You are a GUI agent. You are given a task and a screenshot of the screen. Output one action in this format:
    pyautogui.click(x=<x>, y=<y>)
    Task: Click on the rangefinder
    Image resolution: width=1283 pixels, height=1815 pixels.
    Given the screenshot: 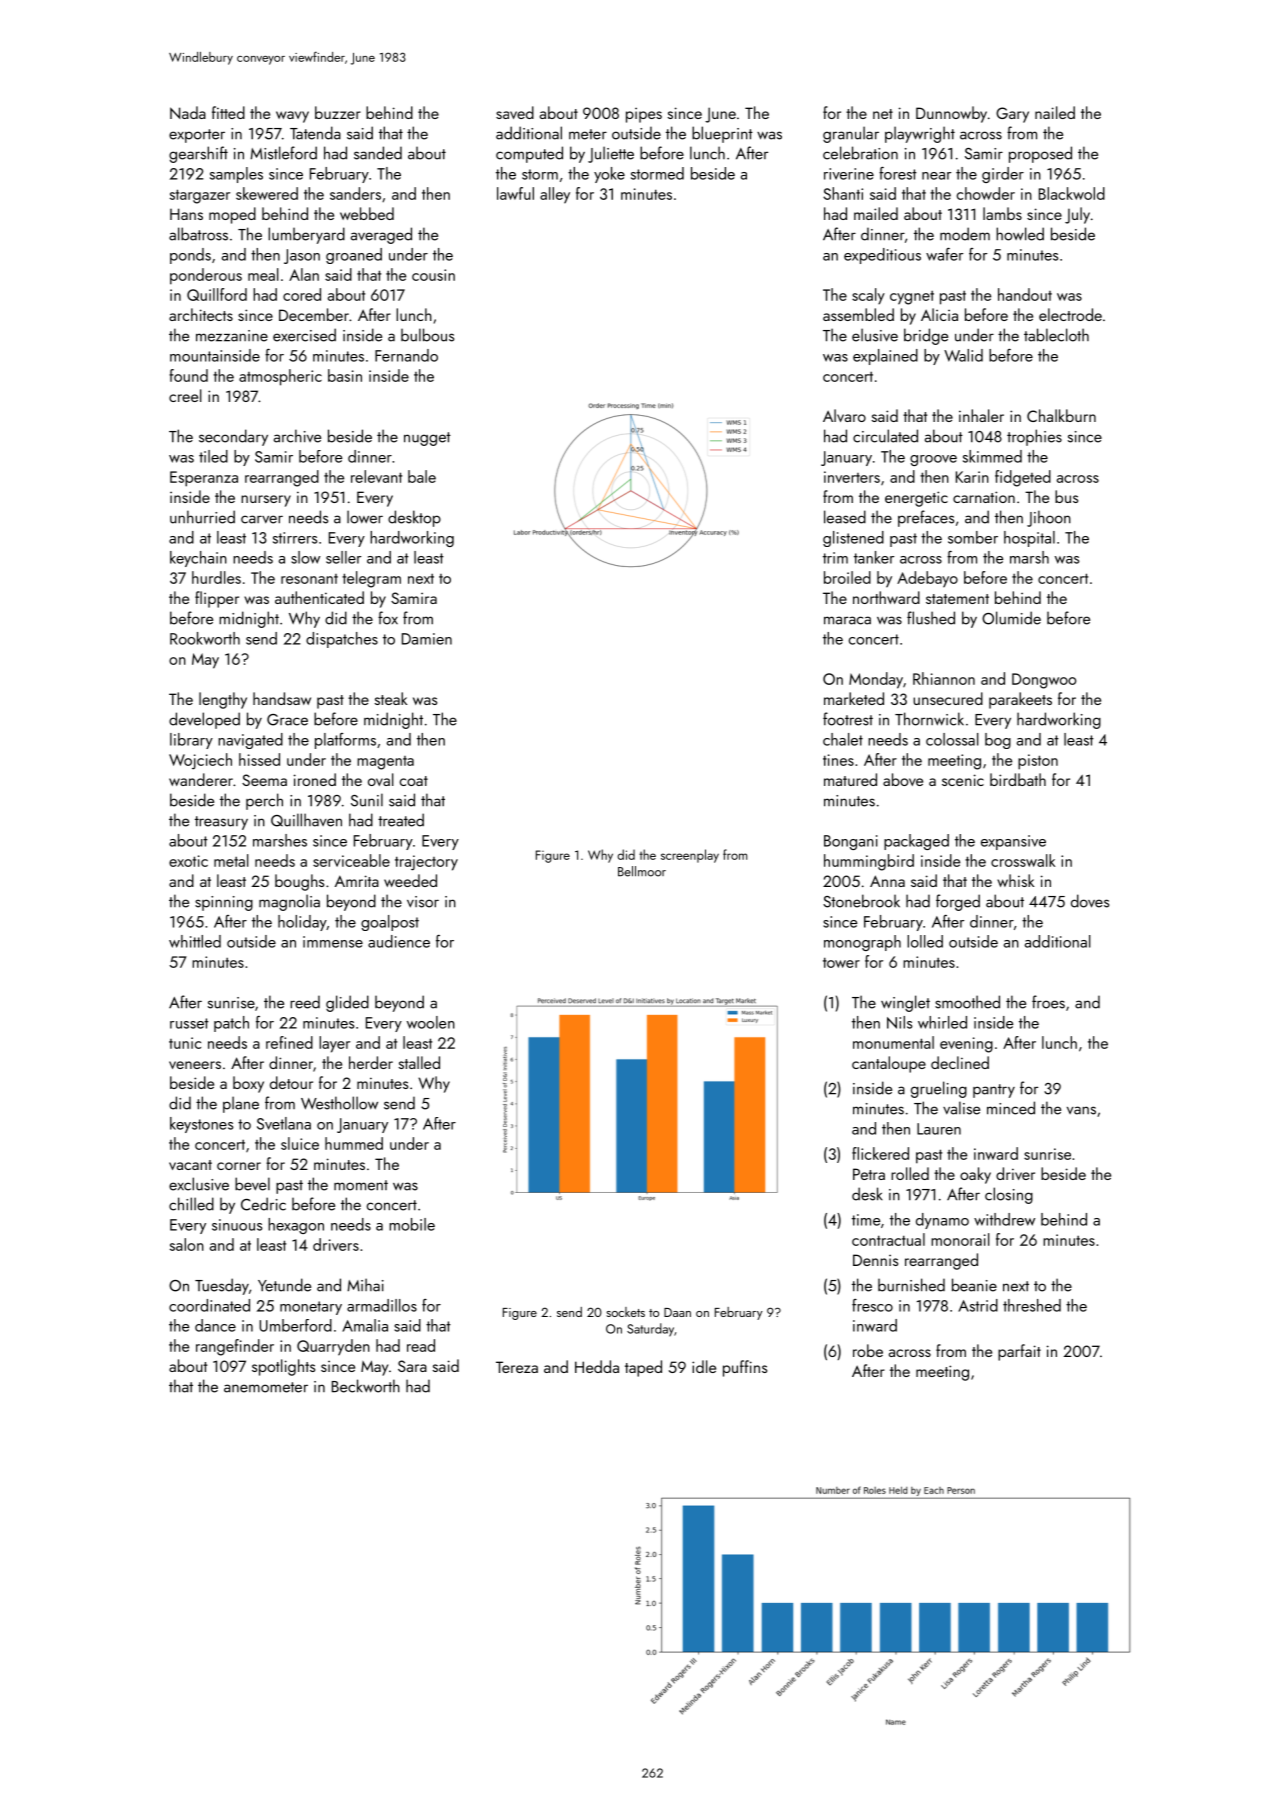 What is the action you would take?
    pyautogui.click(x=235, y=1347)
